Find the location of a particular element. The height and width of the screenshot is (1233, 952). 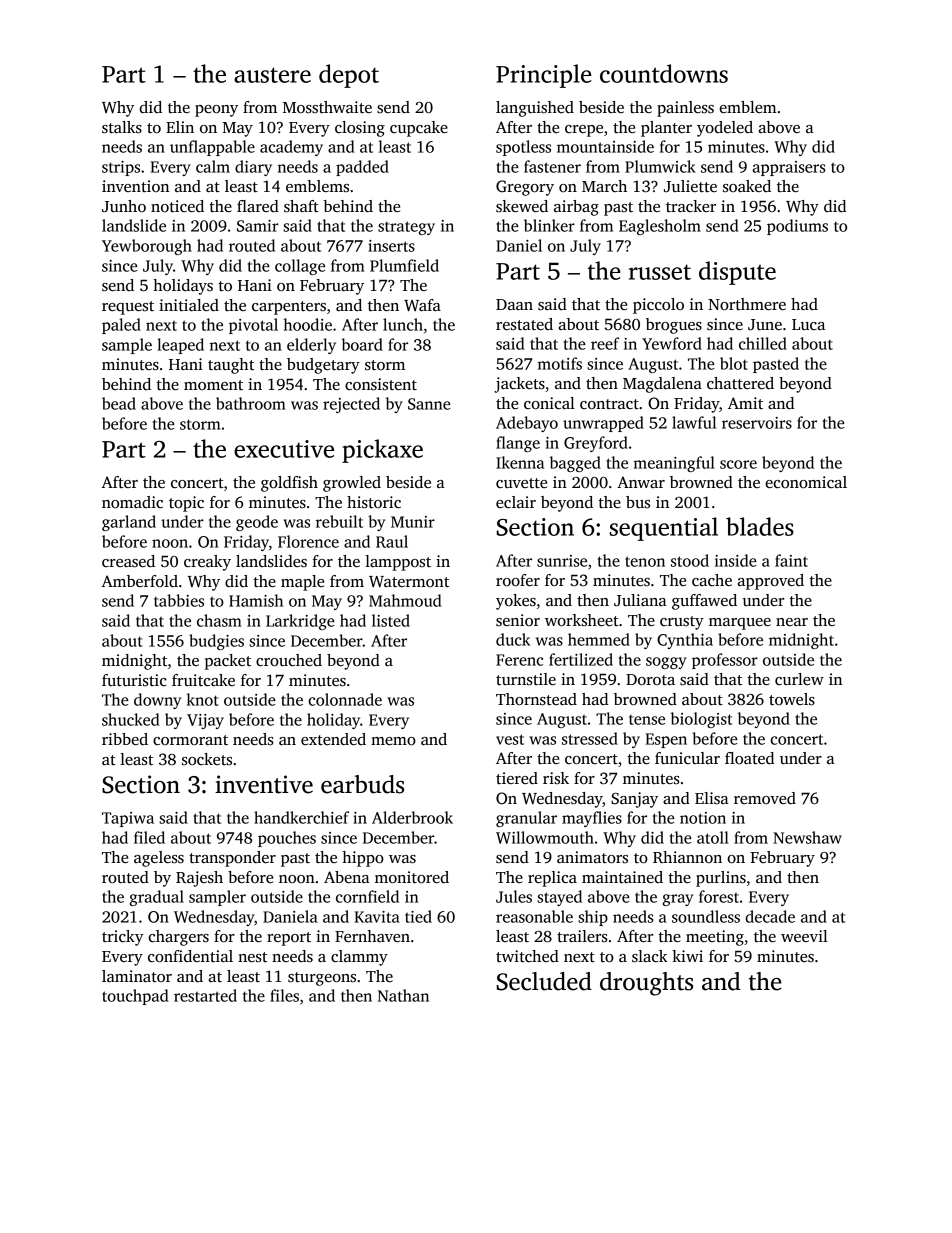

appraisers is located at coordinates (789, 168).
